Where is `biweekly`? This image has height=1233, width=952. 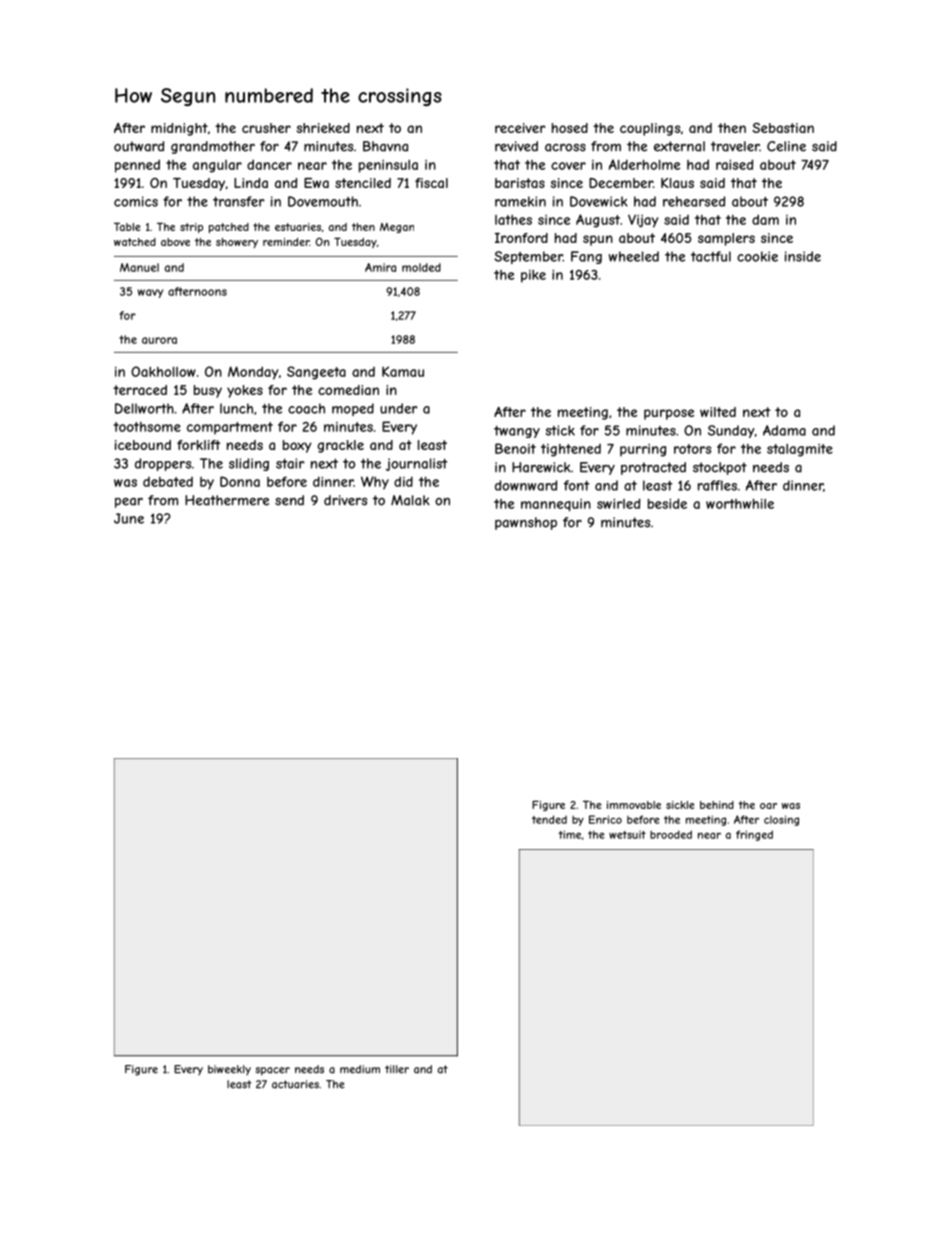 biweekly is located at coordinates (229, 1070).
